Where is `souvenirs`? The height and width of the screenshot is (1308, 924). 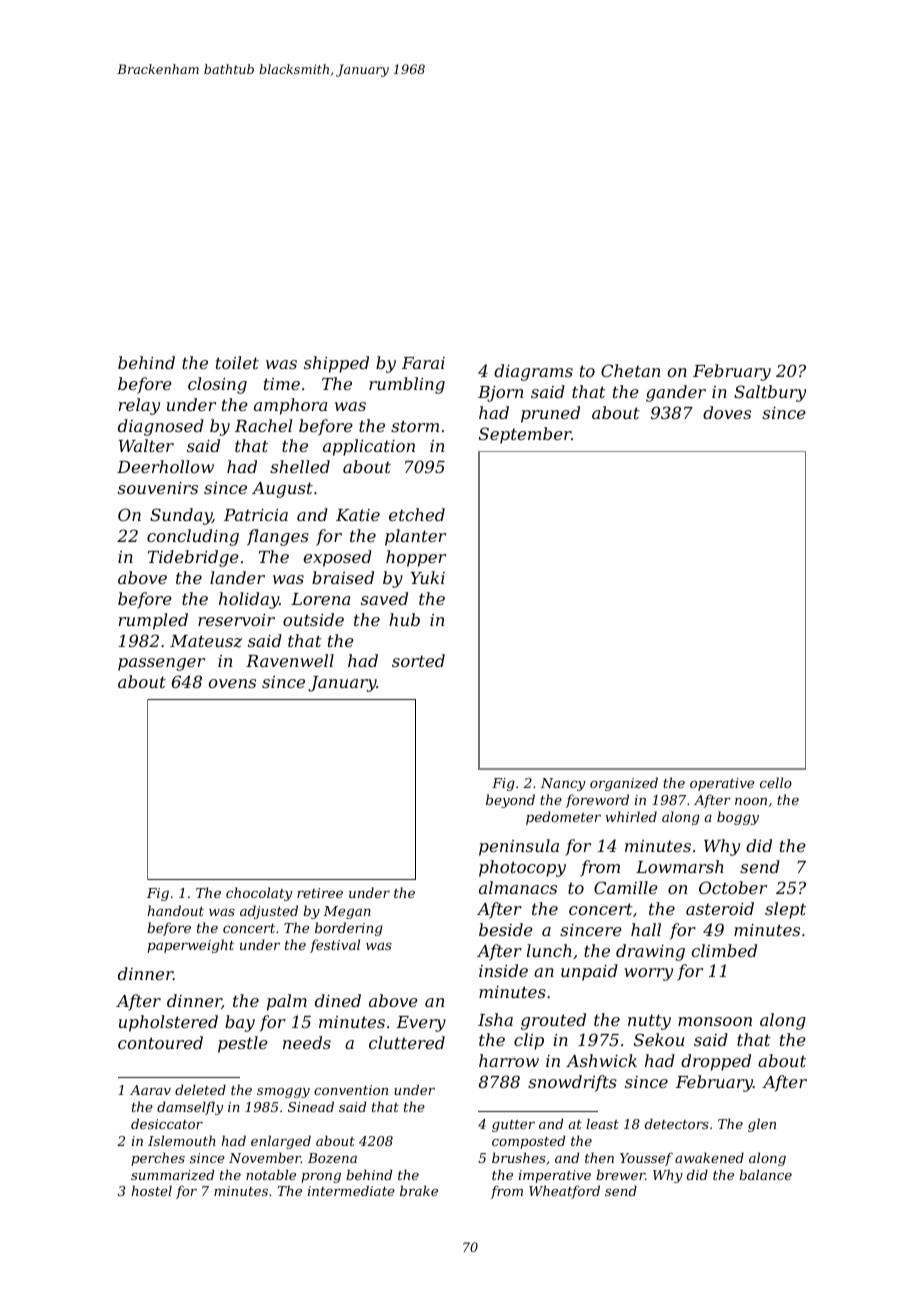 souvenirs is located at coordinates (158, 488).
